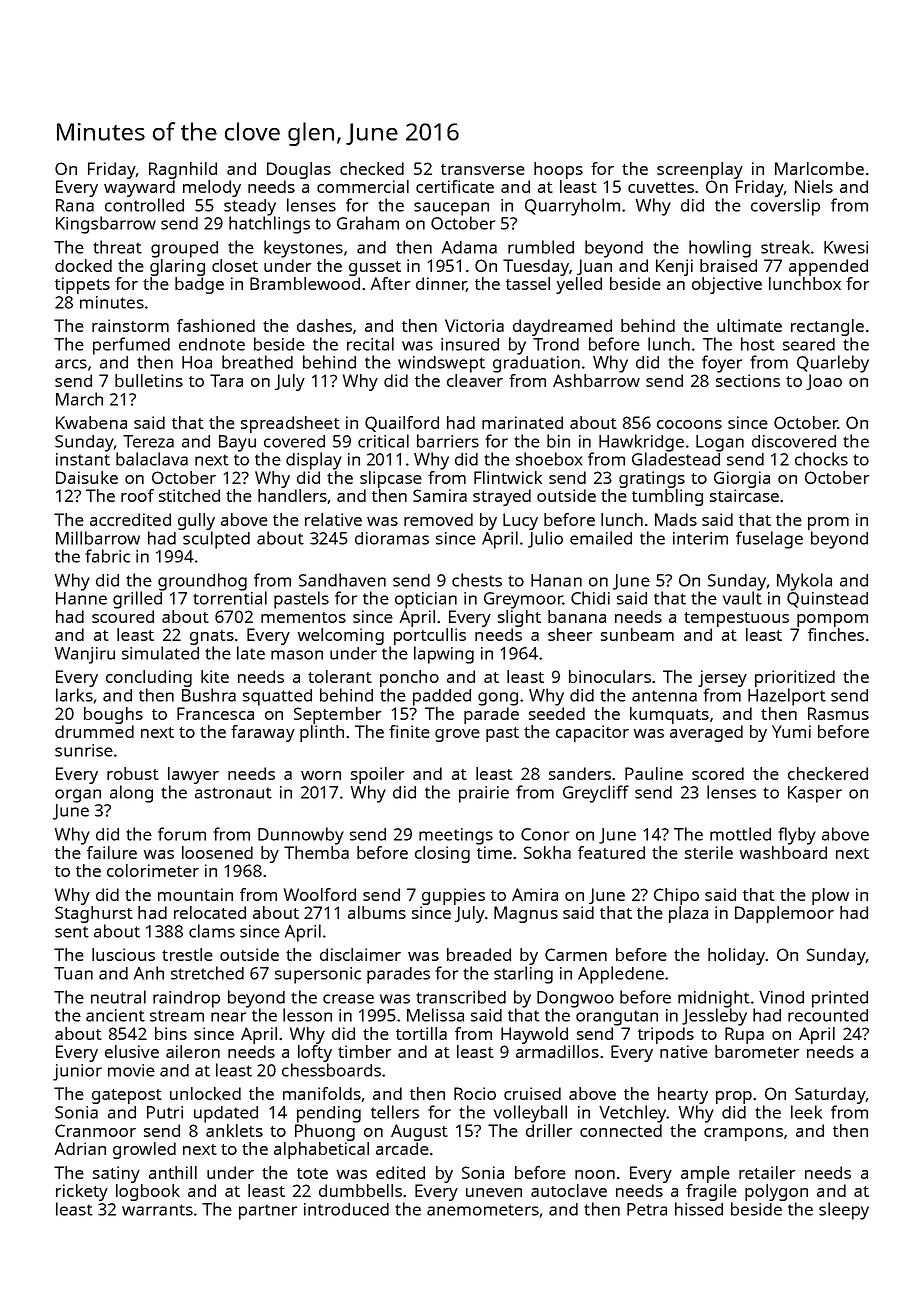 The image size is (924, 1308). Describe the element at coordinates (830, 896) in the document. I see `plow` at that location.
